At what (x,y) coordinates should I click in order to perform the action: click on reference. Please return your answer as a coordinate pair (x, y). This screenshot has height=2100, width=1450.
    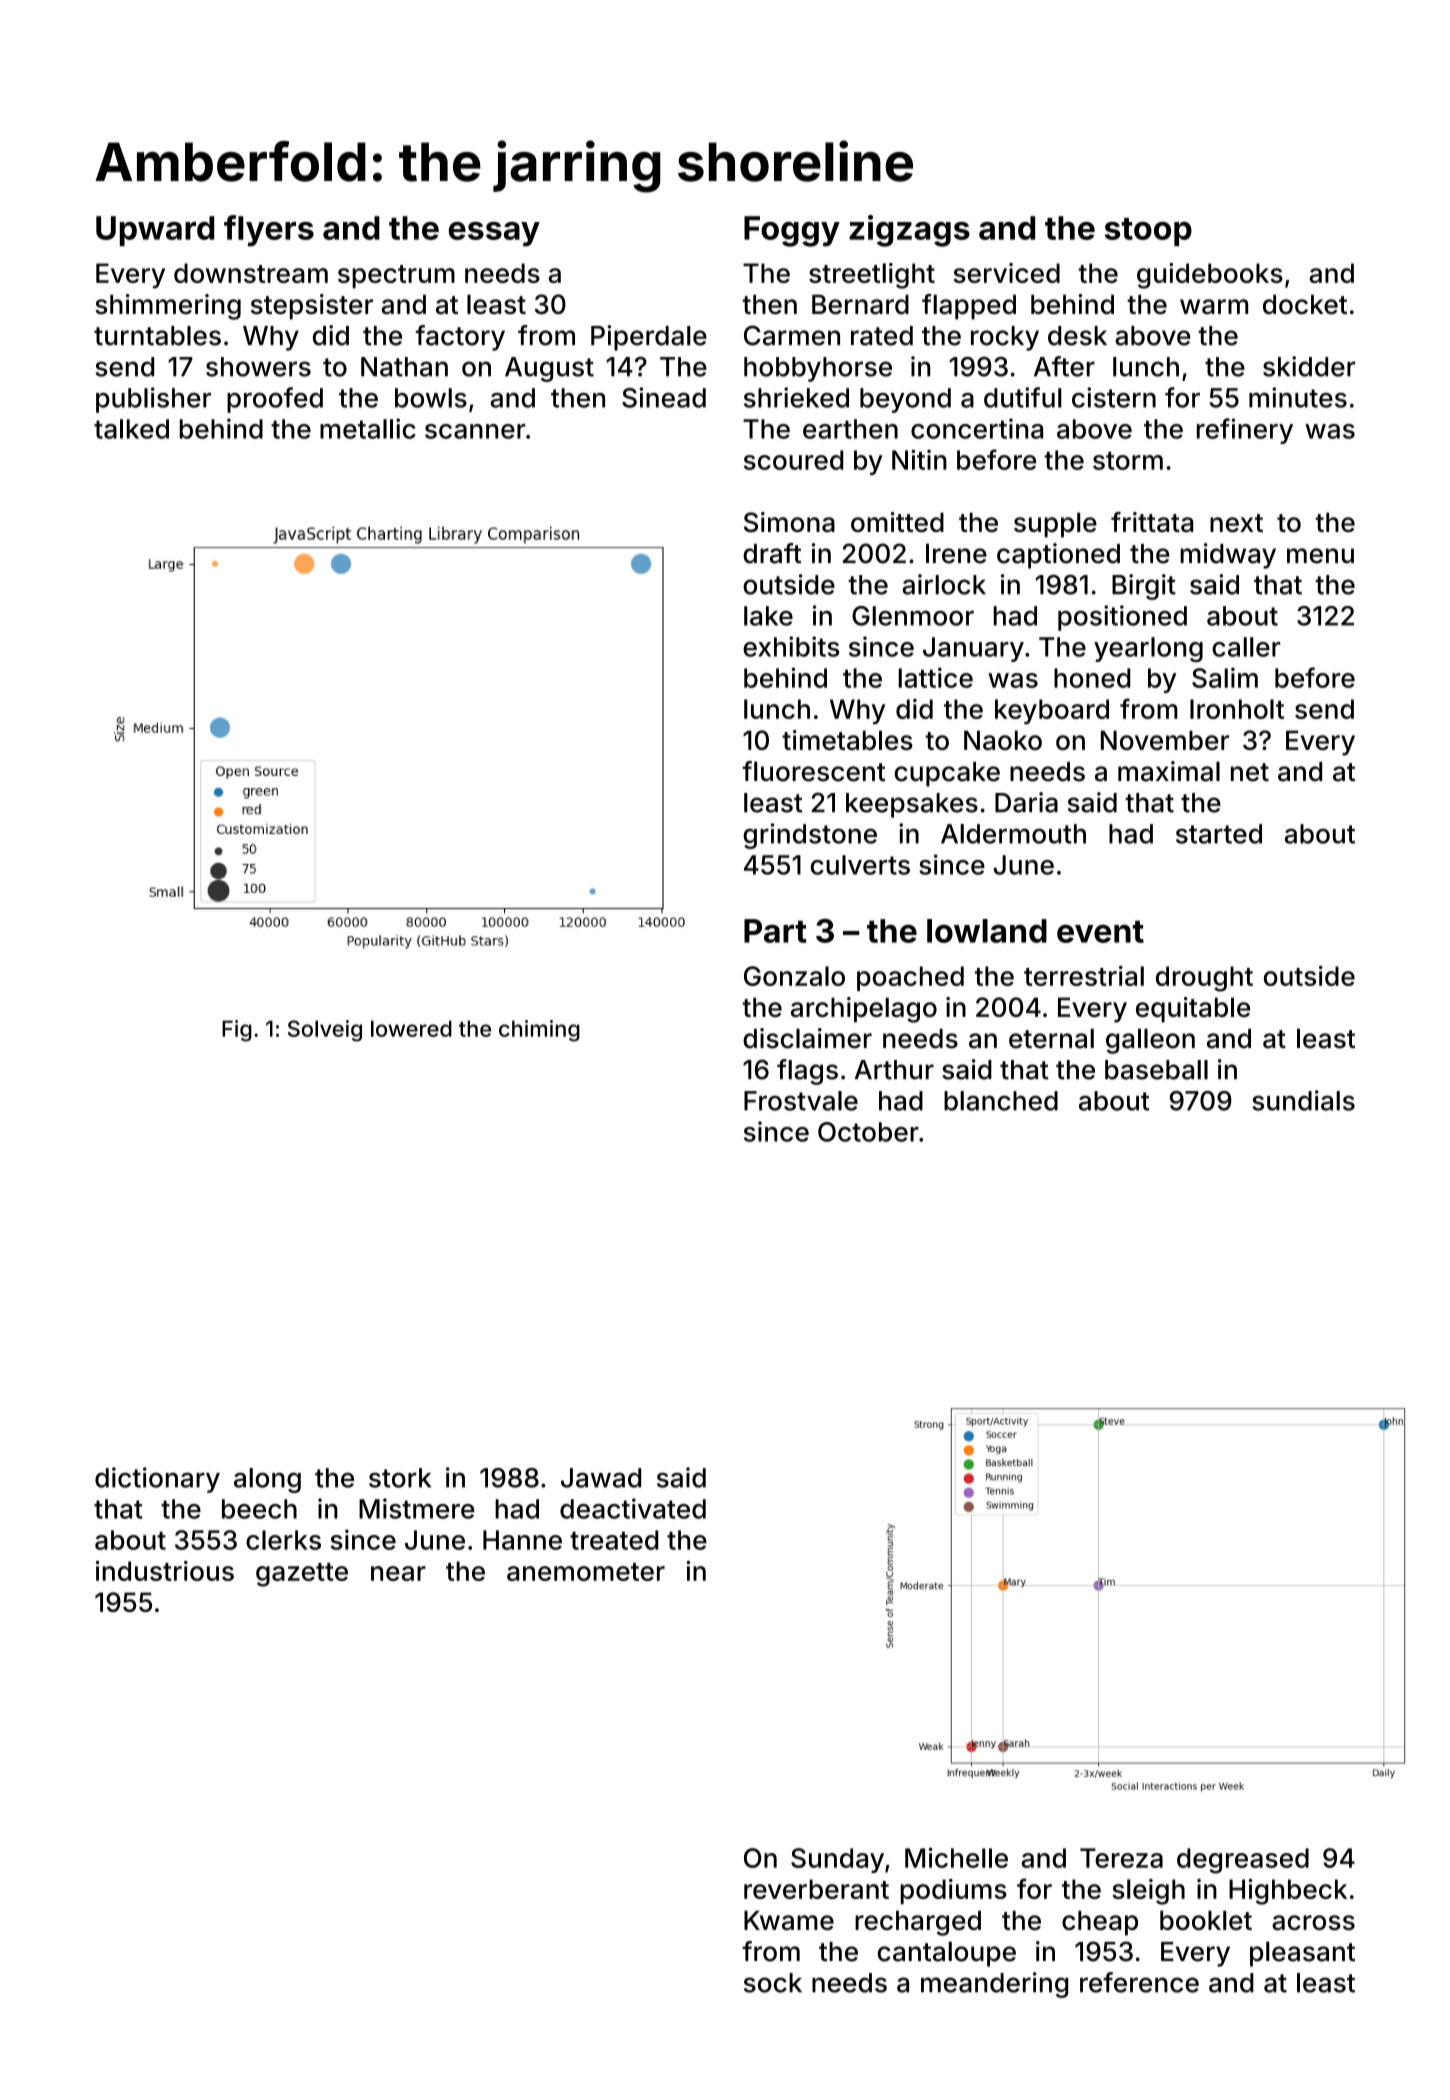
    Looking at the image, I should click on (1139, 1982).
